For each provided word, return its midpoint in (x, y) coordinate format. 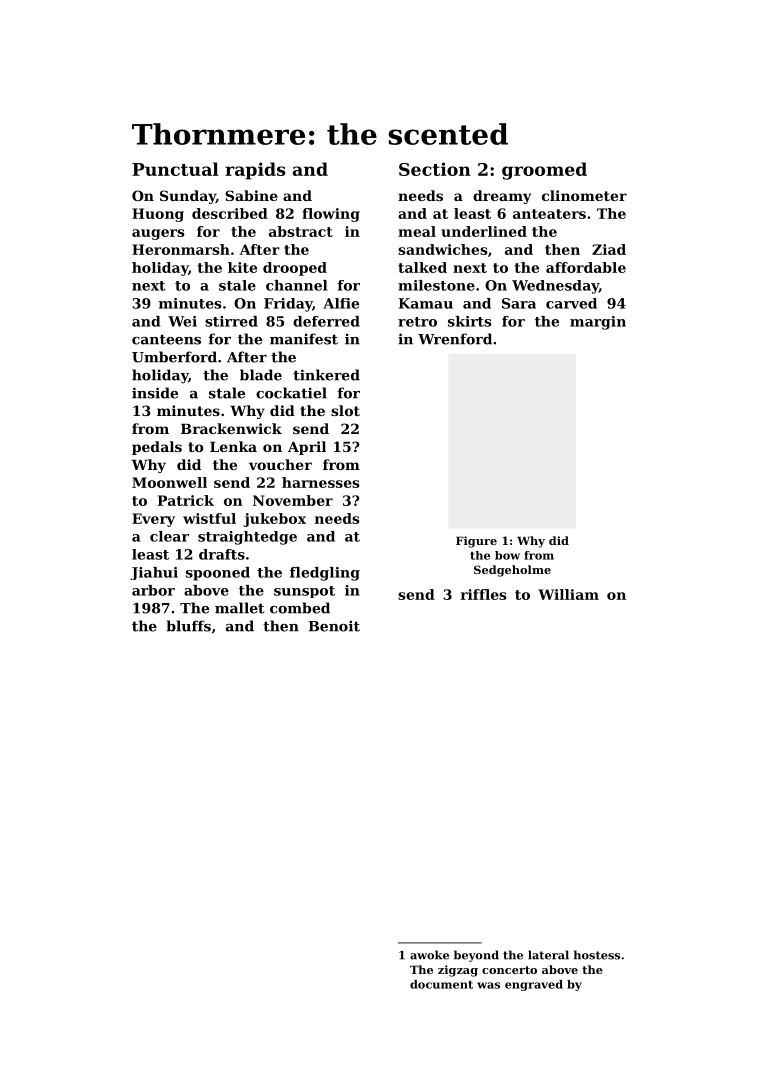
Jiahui (154, 573)
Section (435, 169)
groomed (544, 171)
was (488, 985)
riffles (484, 594)
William (568, 594)
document (441, 984)
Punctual (175, 169)
